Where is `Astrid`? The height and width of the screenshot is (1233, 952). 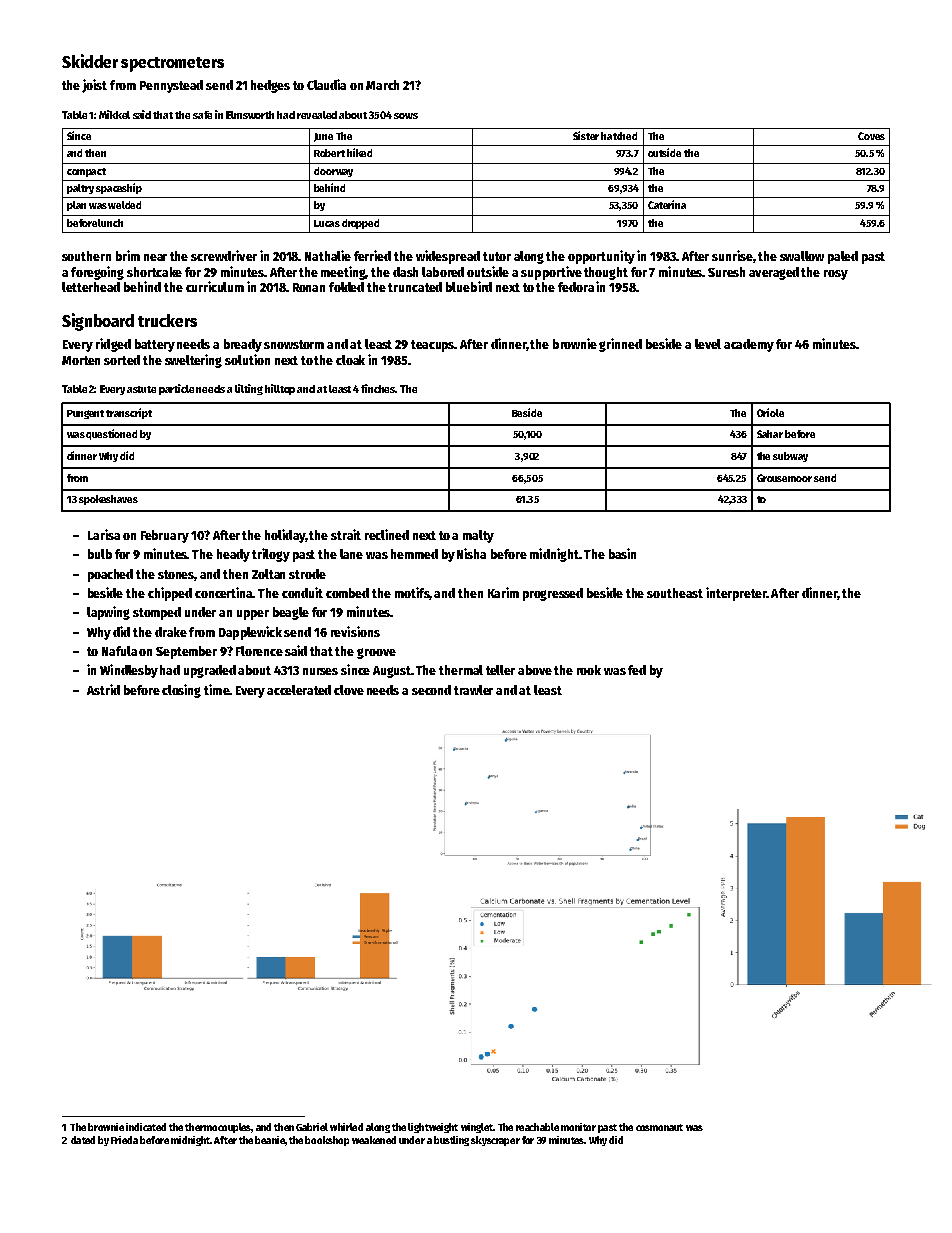
Astrid is located at coordinates (103, 689).
